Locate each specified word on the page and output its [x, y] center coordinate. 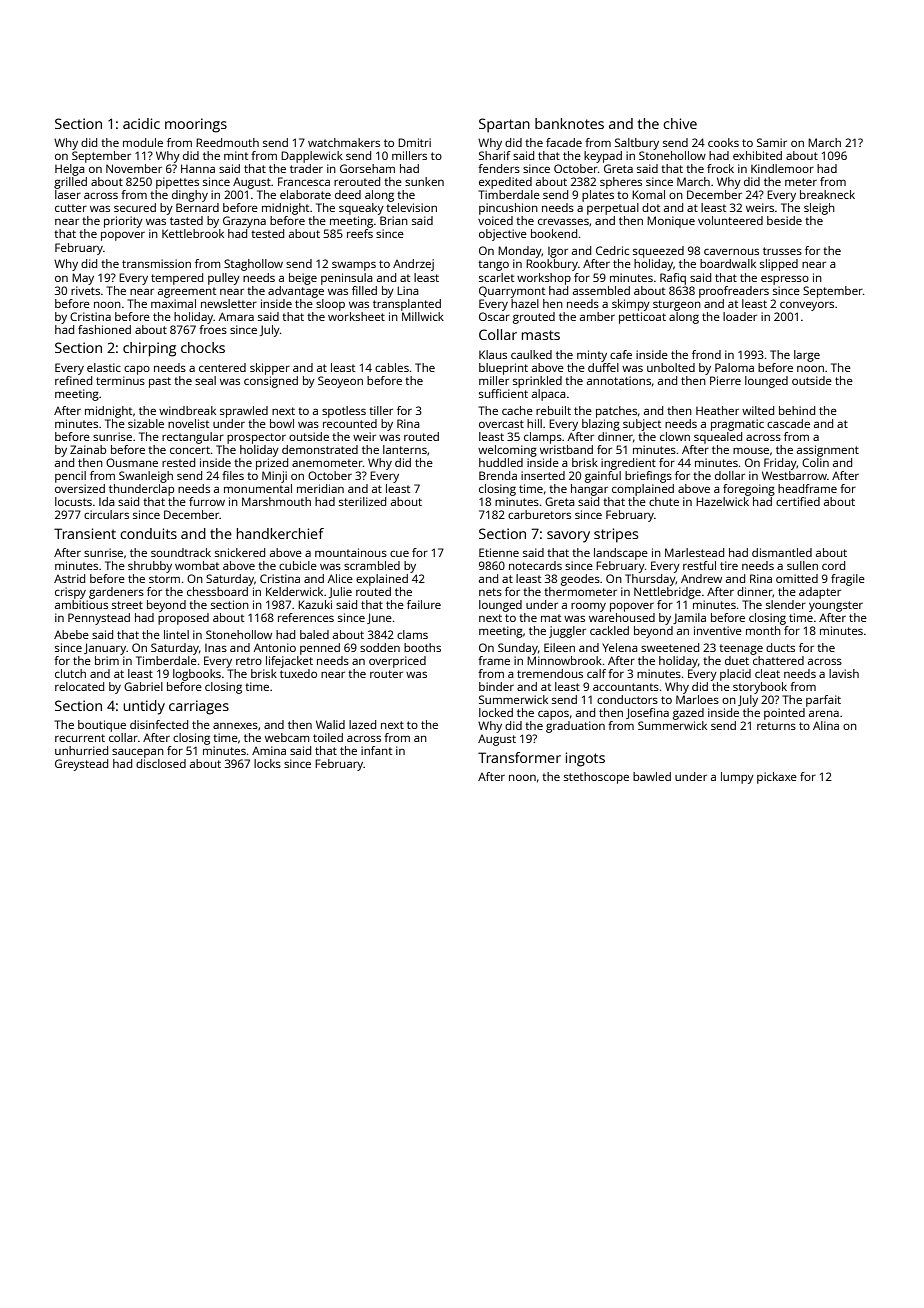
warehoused [622, 617]
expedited [505, 183]
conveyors [807, 306]
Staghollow [253, 265]
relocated [79, 686]
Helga [70, 170]
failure [424, 604]
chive [680, 123]
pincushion [508, 209]
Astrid [69, 578]
